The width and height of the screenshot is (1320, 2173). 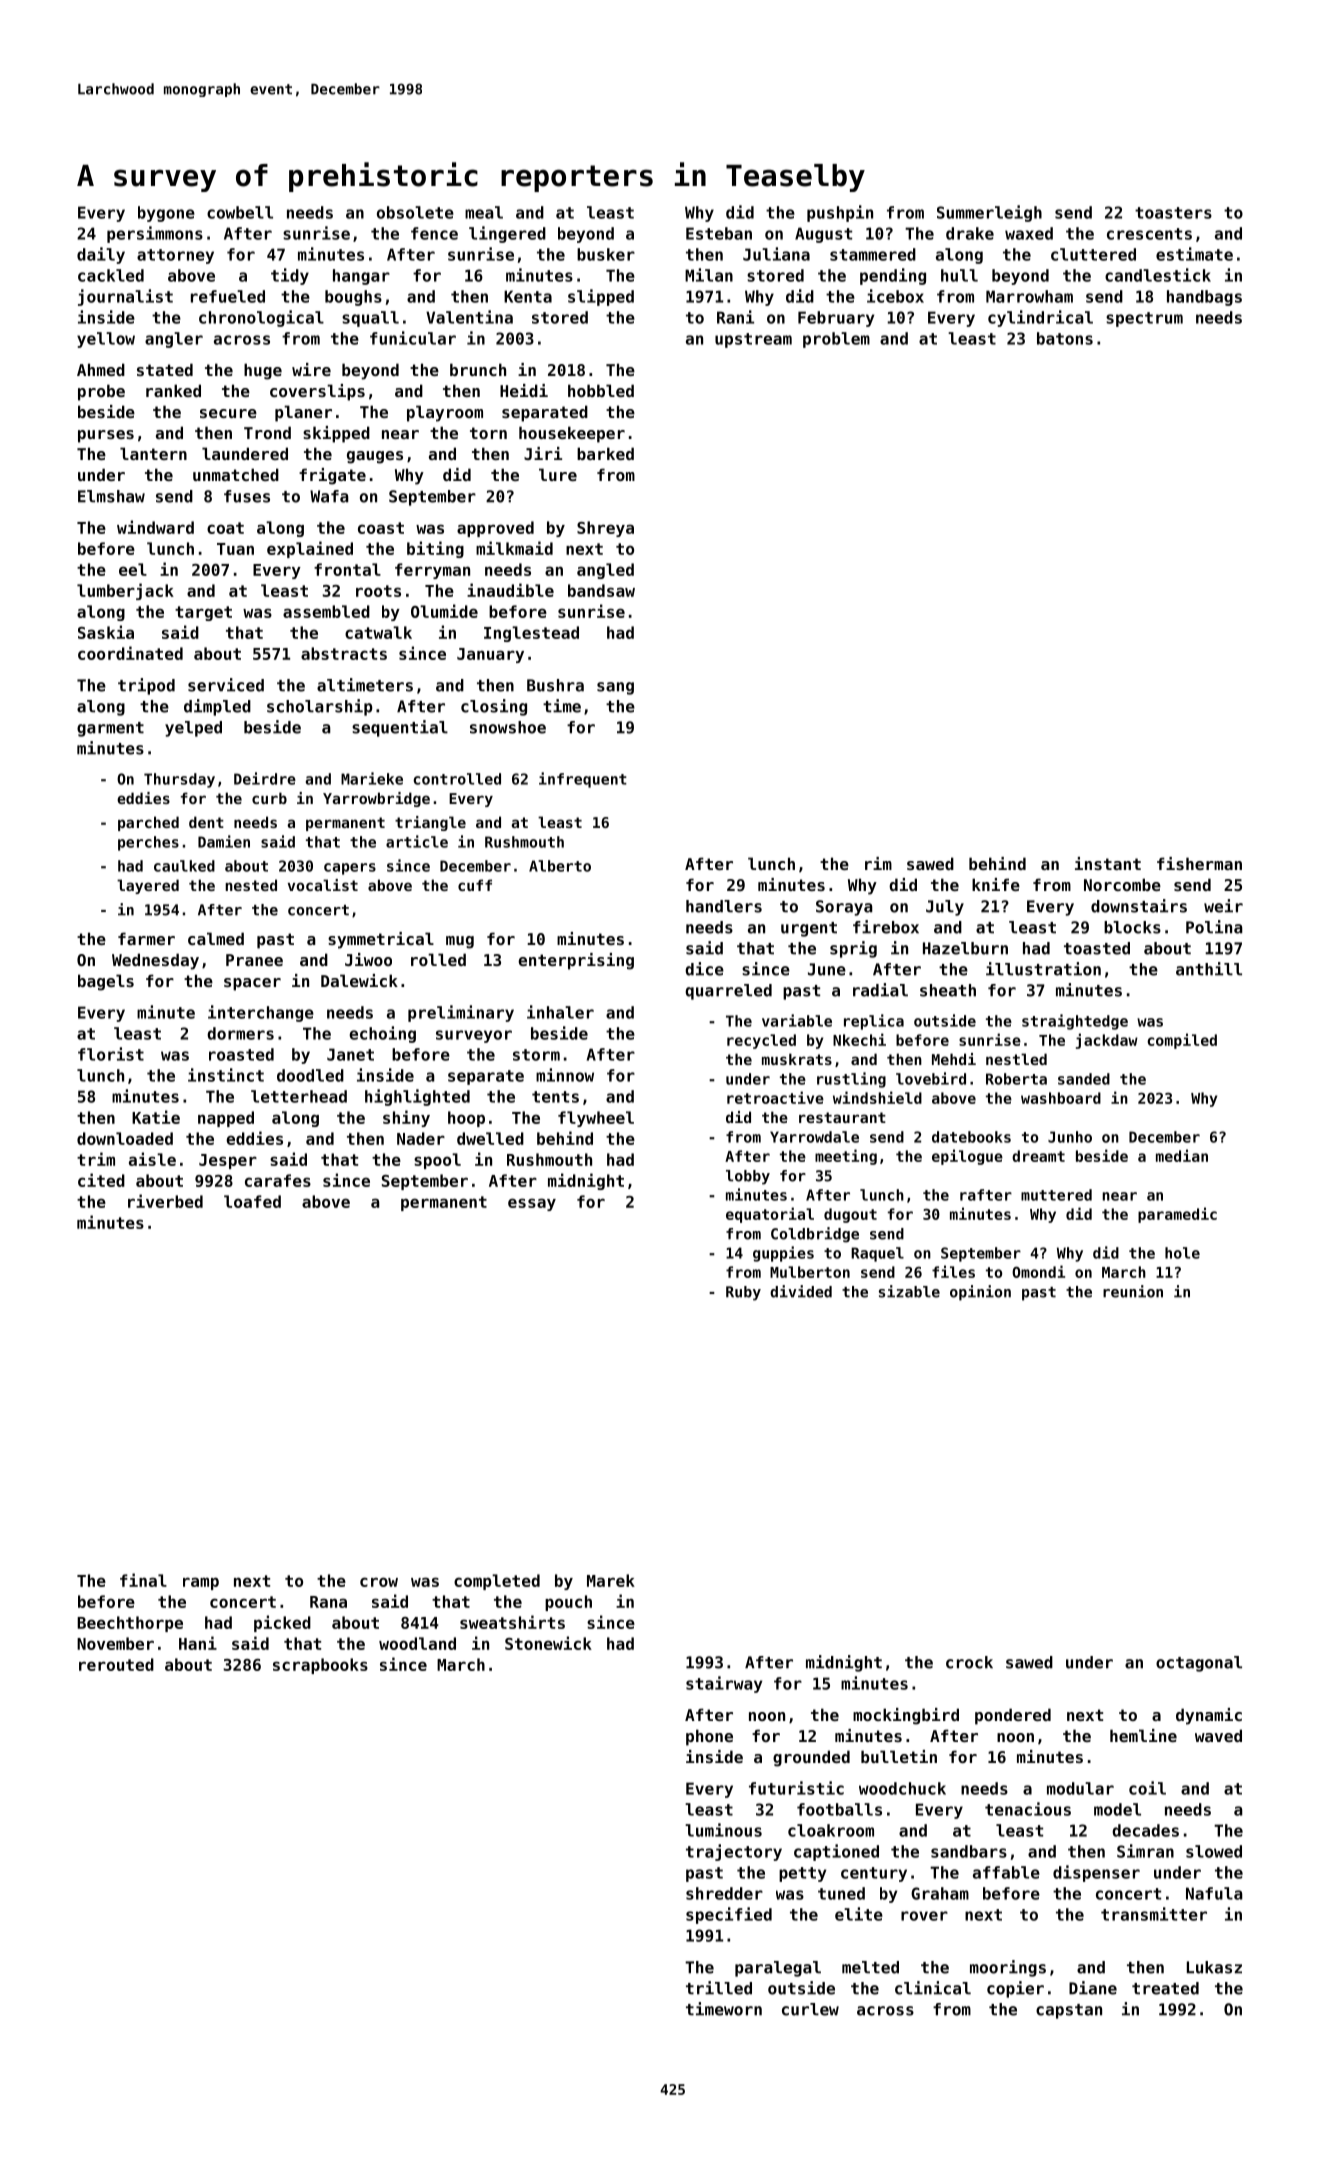 I want to click on January, so click(x=490, y=655).
